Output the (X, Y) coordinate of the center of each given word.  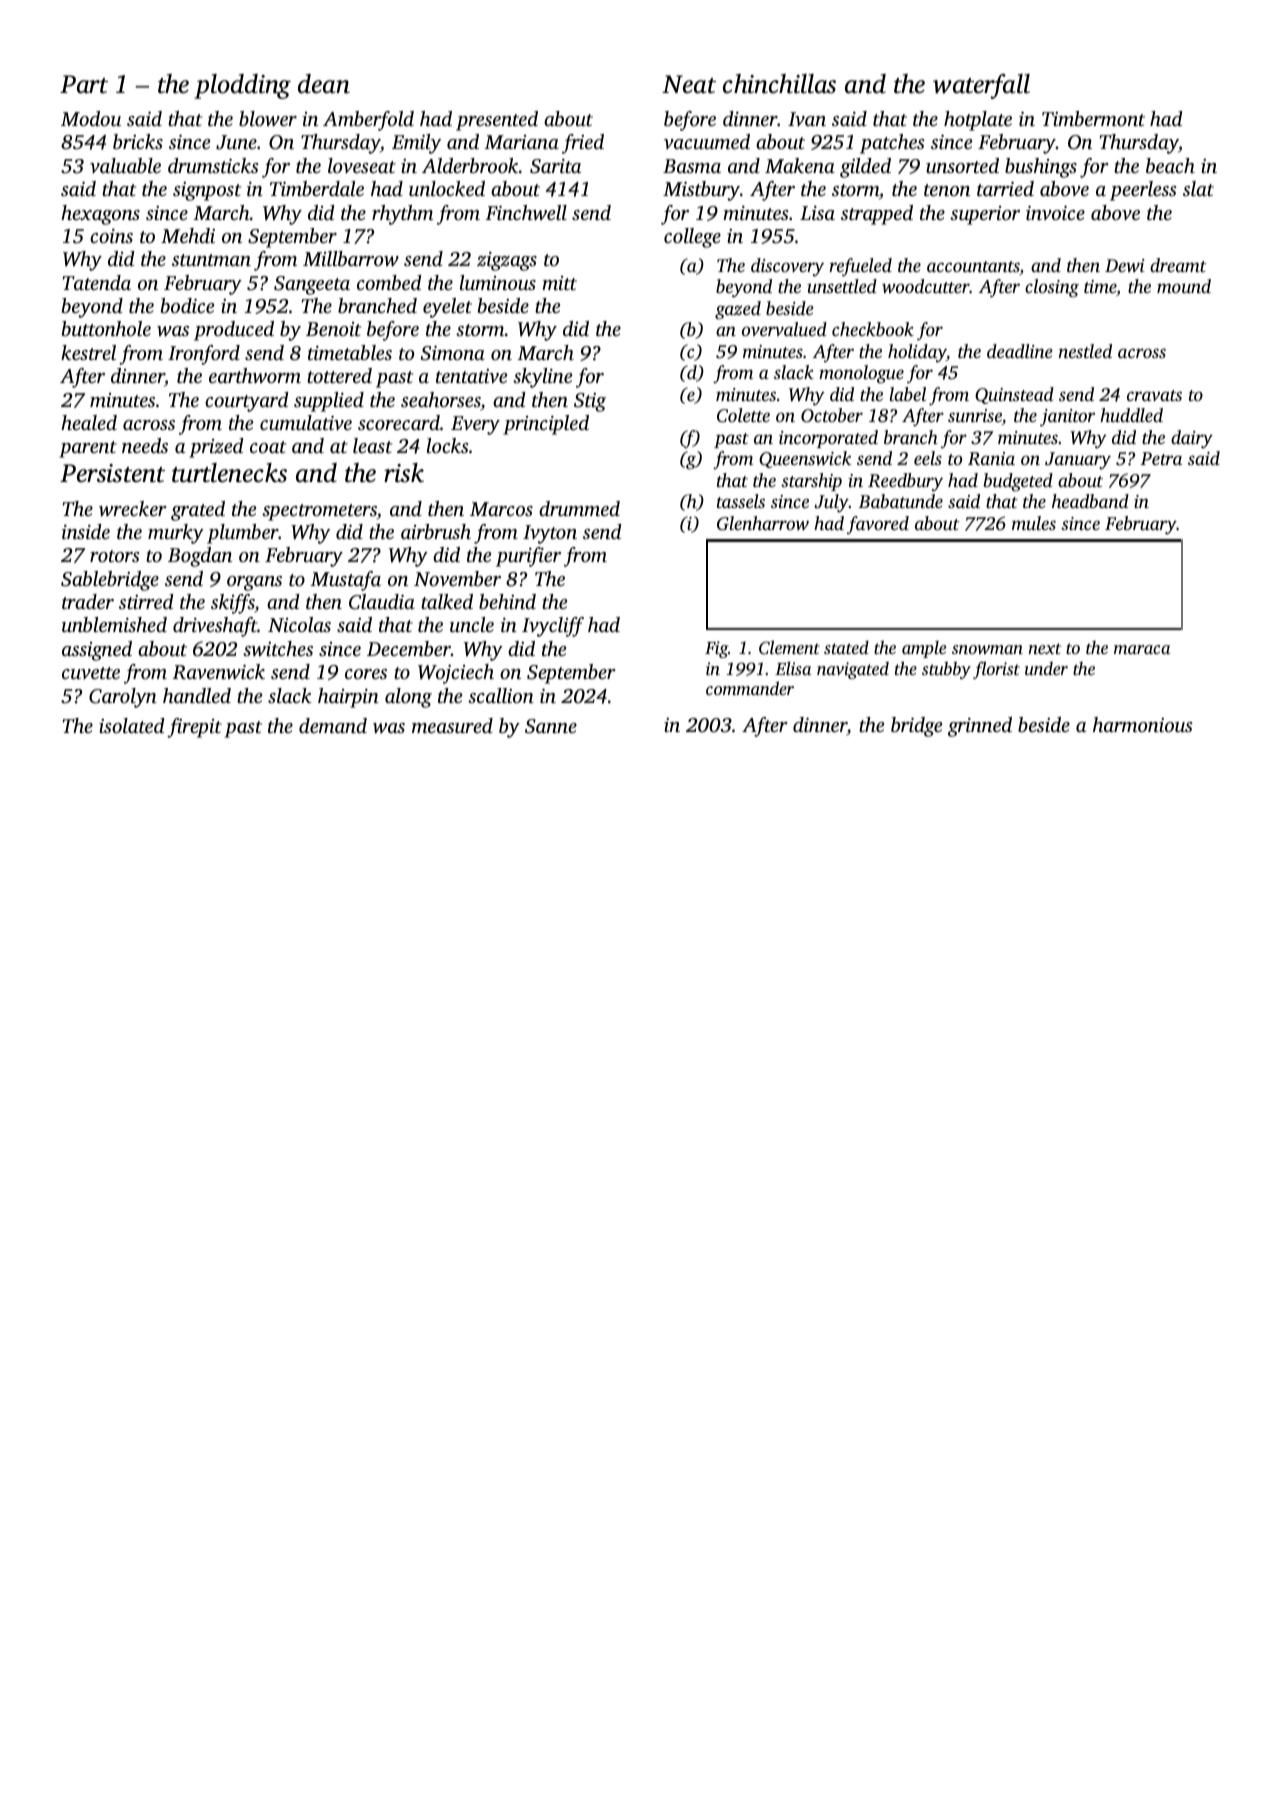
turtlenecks (229, 473)
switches (278, 649)
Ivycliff (553, 627)
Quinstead (1014, 395)
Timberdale (317, 188)
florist (996, 670)
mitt (559, 283)
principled (546, 425)
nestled (1085, 351)
